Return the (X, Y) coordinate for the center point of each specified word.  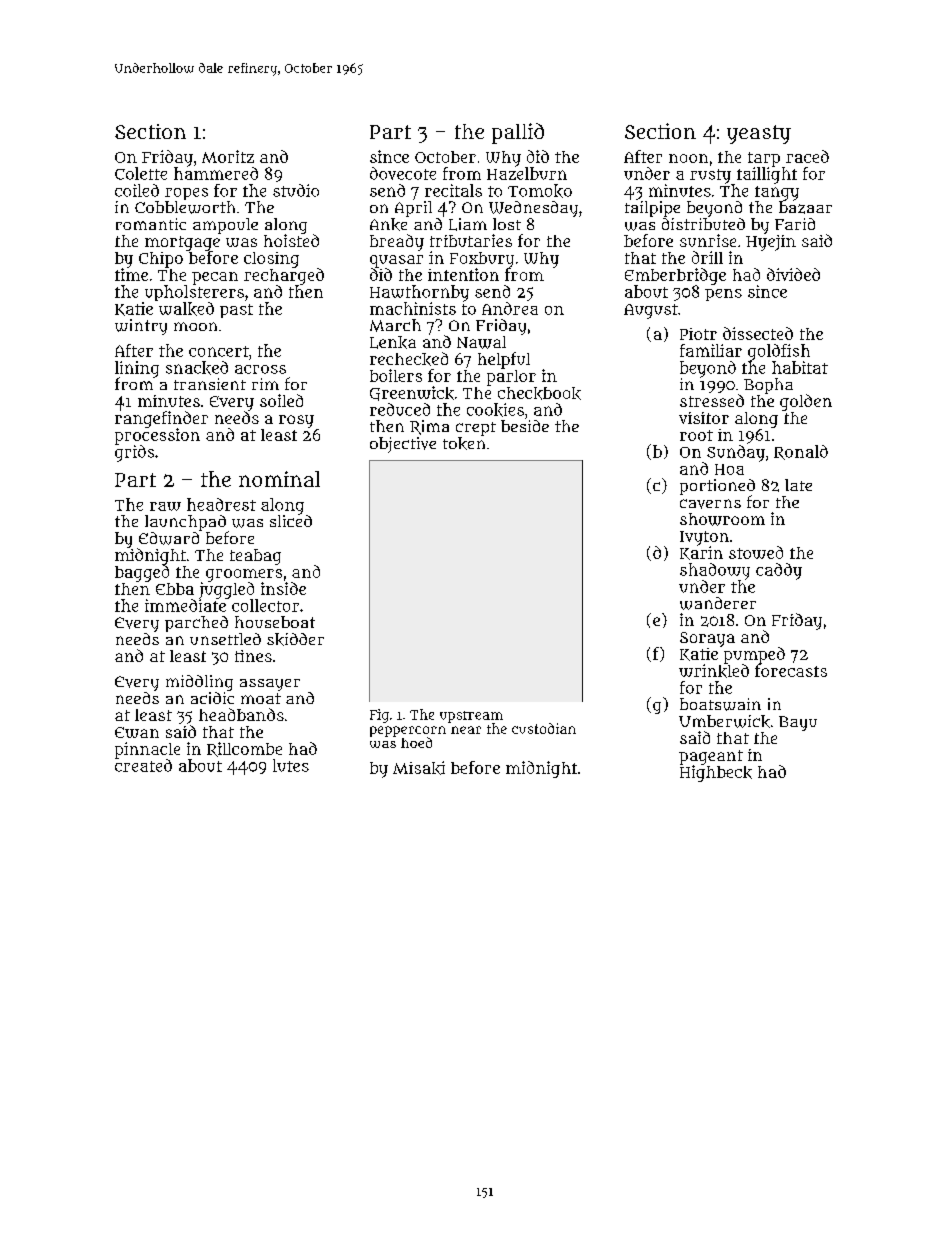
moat (261, 698)
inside (283, 588)
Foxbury (482, 260)
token (464, 443)
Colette (141, 173)
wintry (141, 327)
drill (707, 257)
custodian (544, 728)
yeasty (759, 134)
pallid (518, 133)
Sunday (736, 453)
